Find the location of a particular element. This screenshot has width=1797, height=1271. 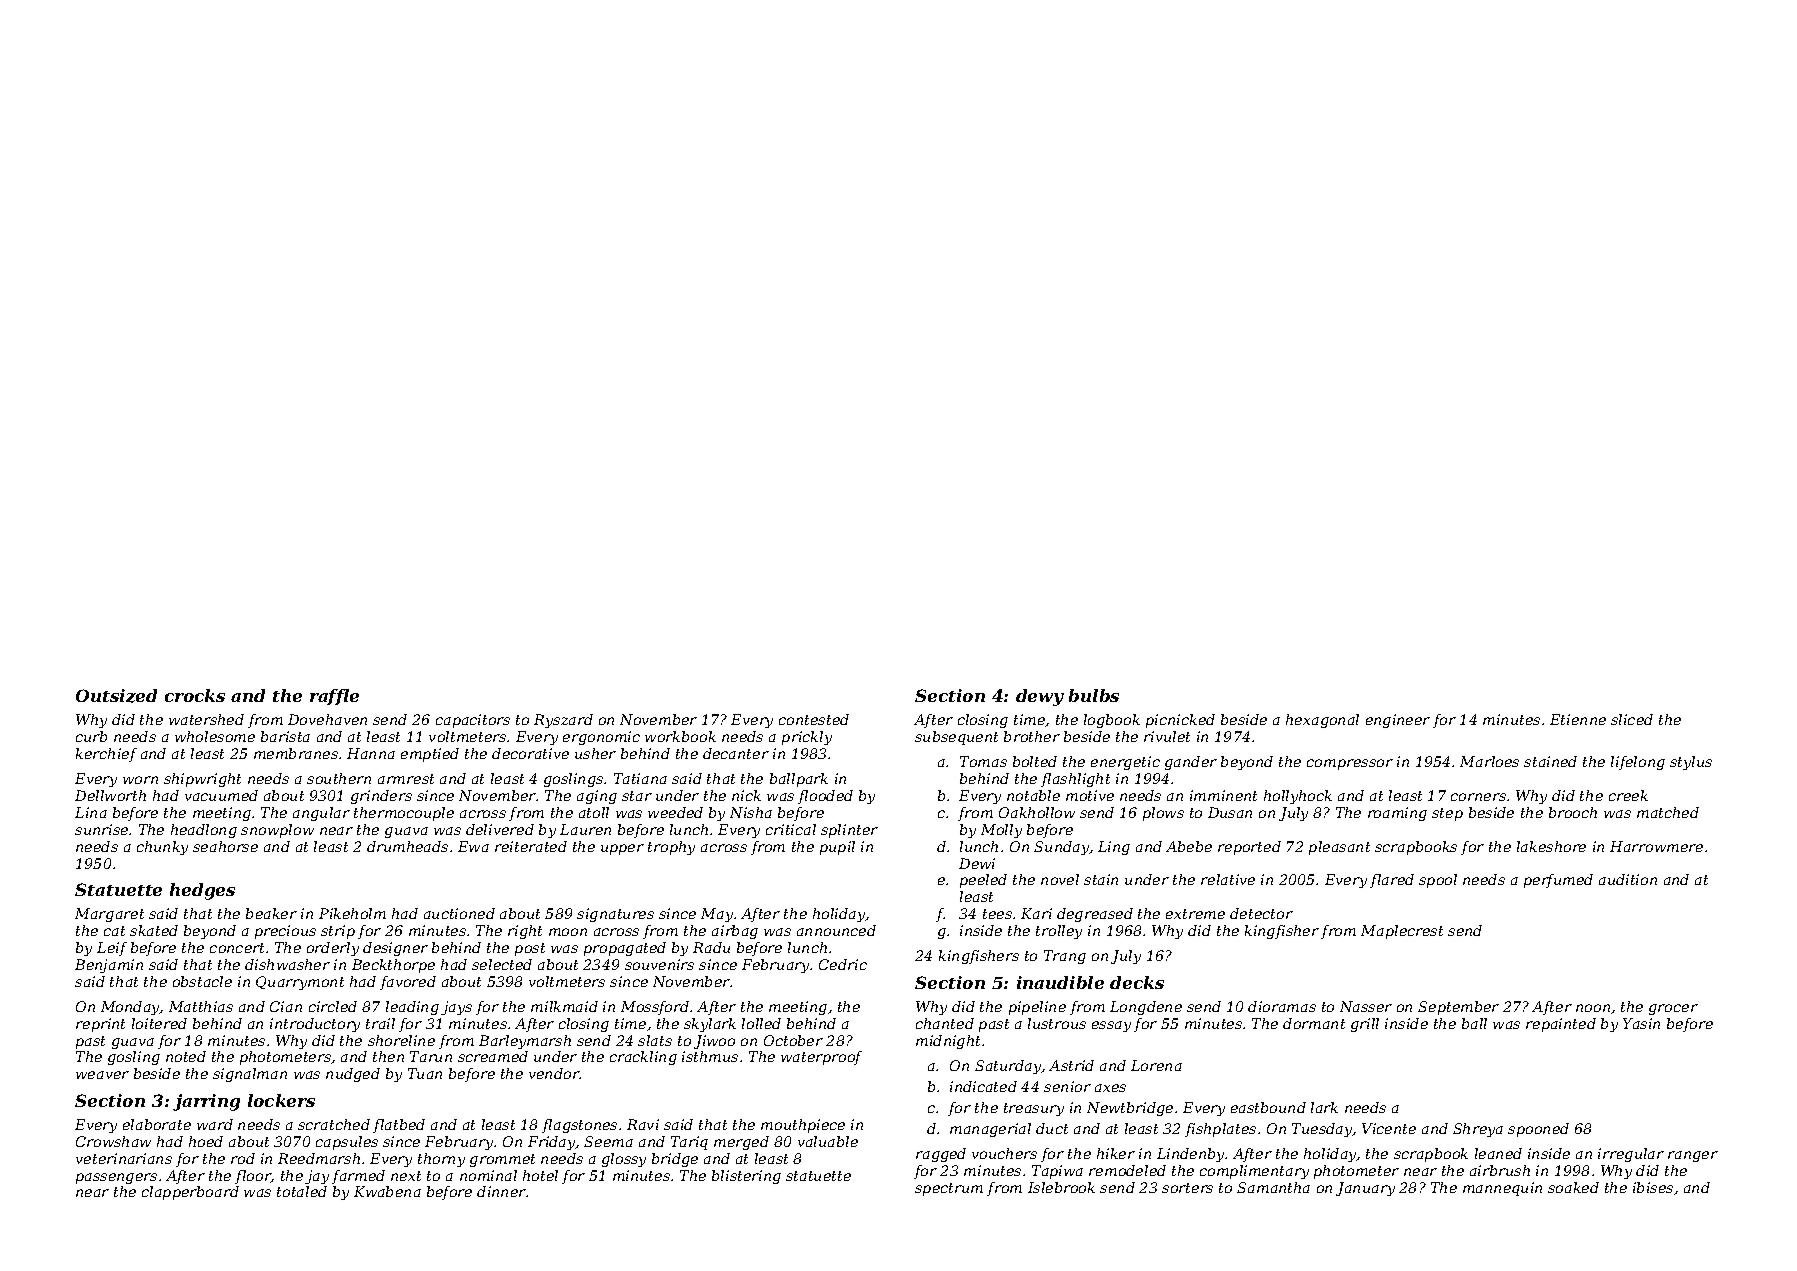

bulbs is located at coordinates (1094, 695).
